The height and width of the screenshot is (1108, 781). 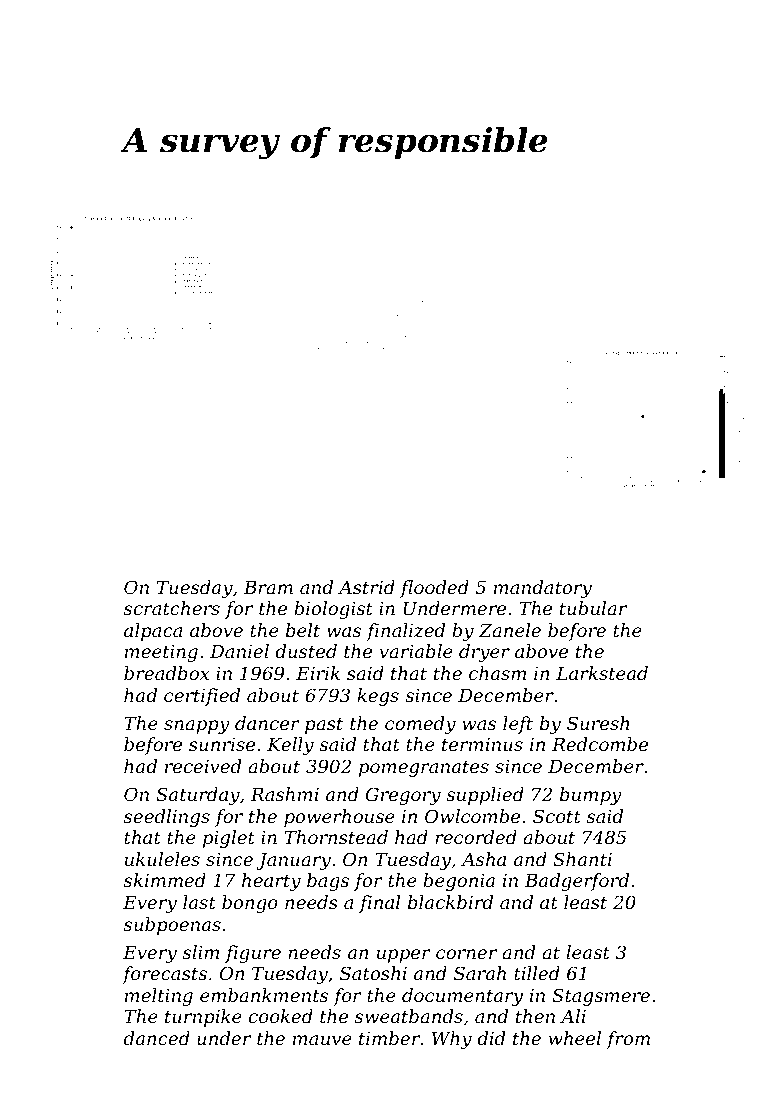 I want to click on kegs, so click(x=378, y=697).
